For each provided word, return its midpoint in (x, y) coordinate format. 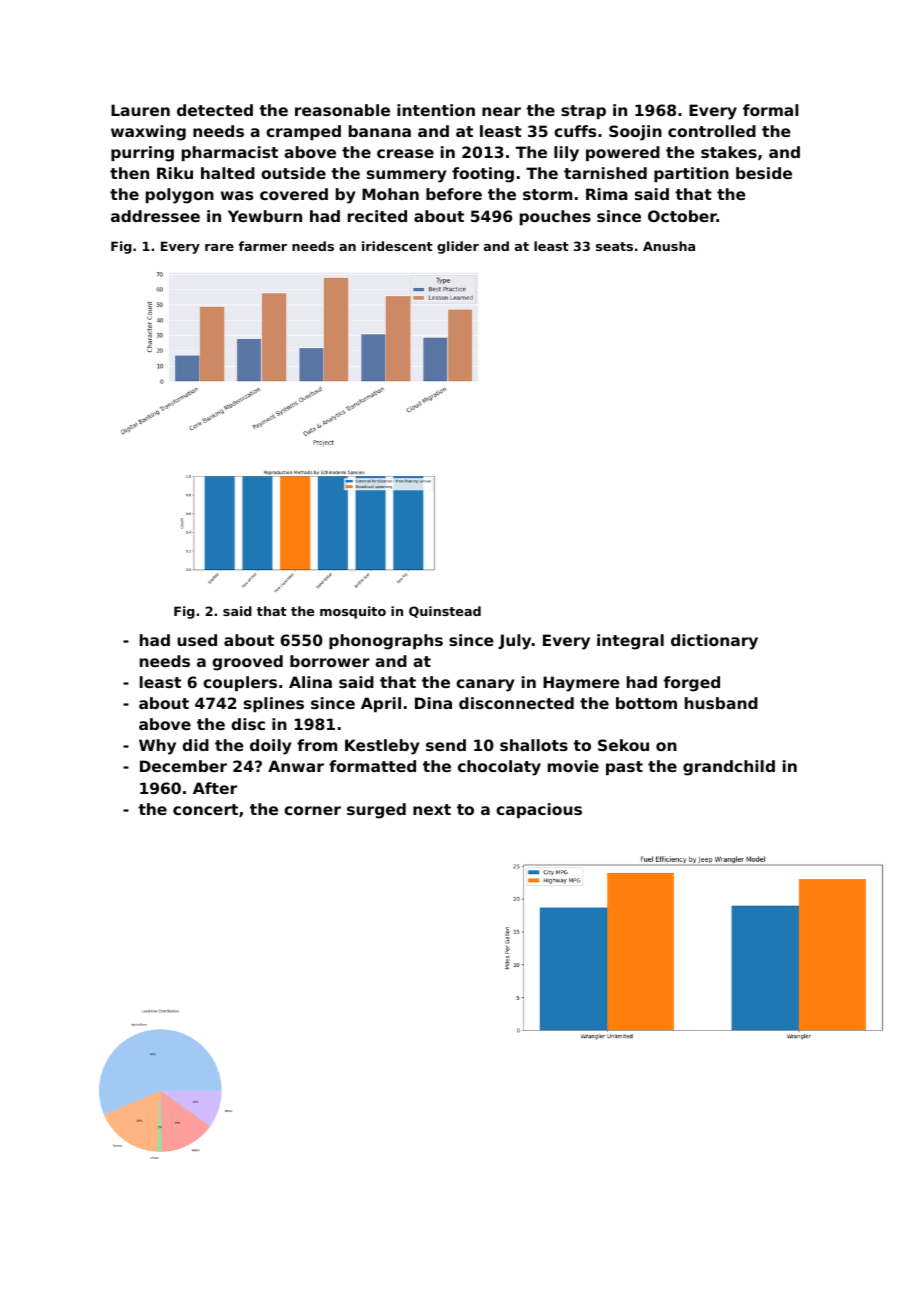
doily (270, 747)
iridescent (397, 246)
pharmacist (230, 153)
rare (219, 247)
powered (623, 153)
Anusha (669, 246)
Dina (433, 703)
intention (436, 110)
